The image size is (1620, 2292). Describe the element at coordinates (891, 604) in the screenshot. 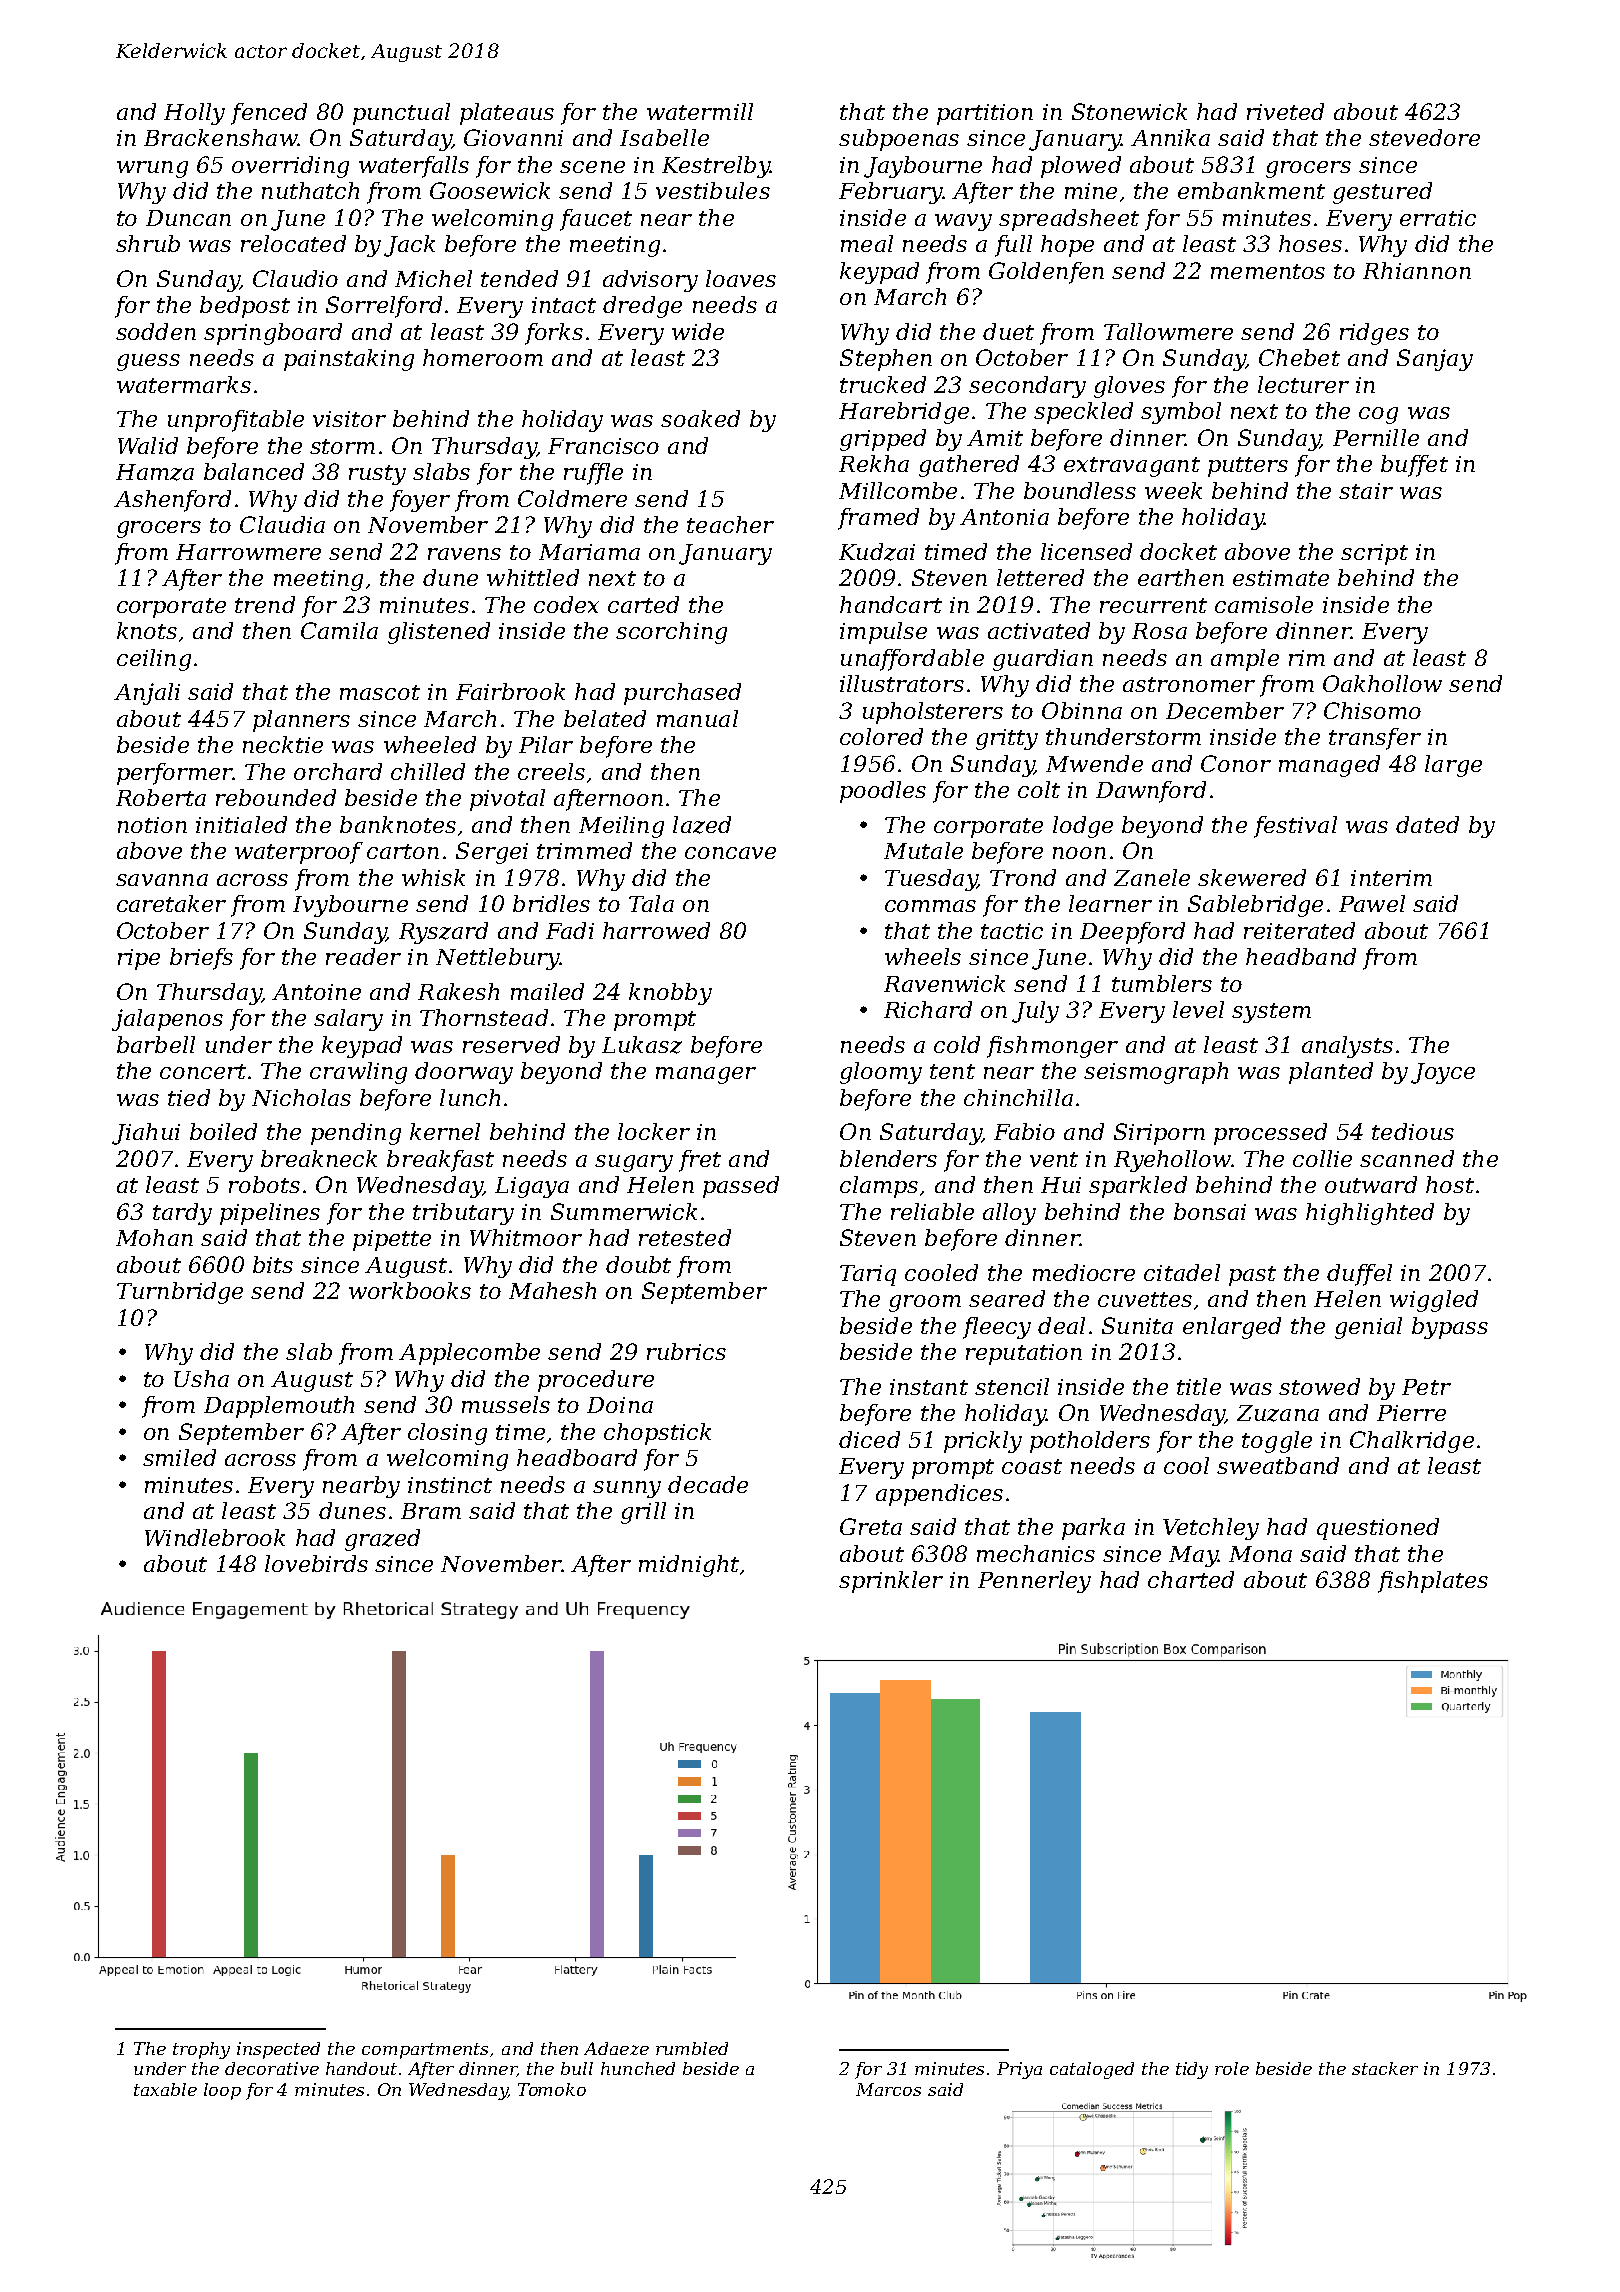

I see `handcart` at that location.
